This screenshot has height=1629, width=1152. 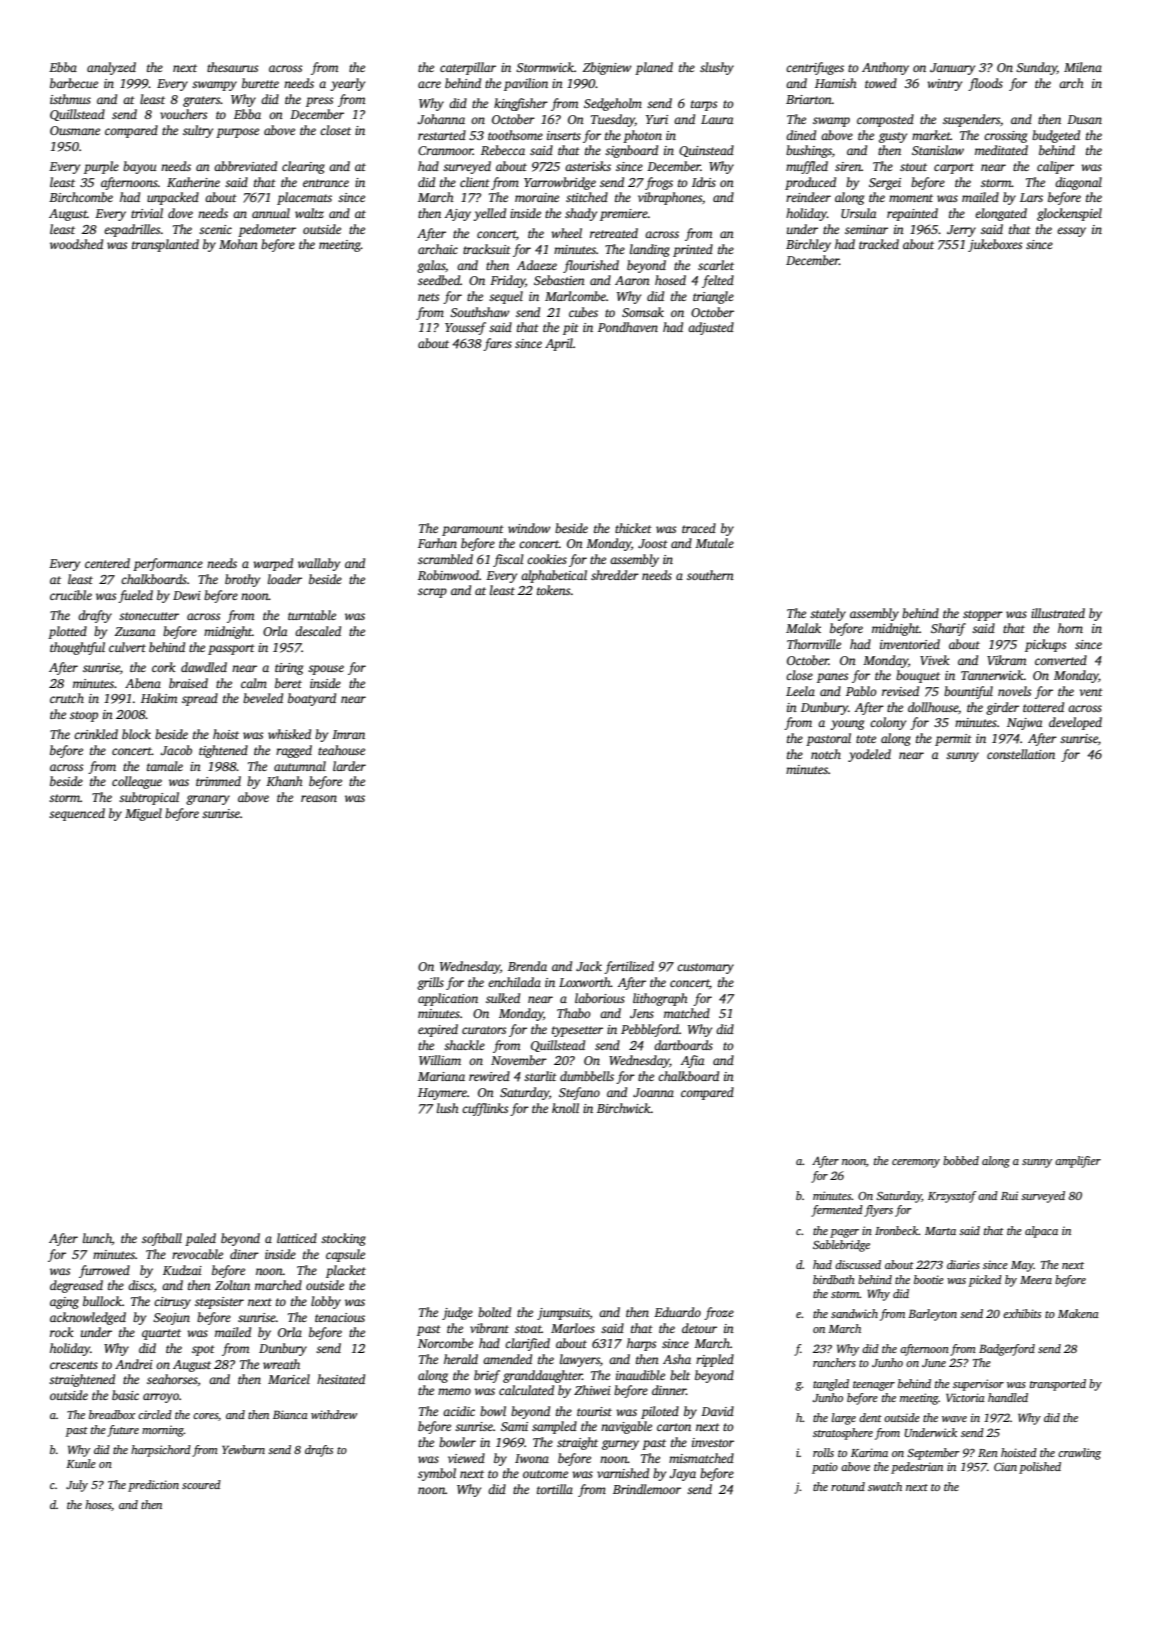 I want to click on planed, so click(x=654, y=68).
